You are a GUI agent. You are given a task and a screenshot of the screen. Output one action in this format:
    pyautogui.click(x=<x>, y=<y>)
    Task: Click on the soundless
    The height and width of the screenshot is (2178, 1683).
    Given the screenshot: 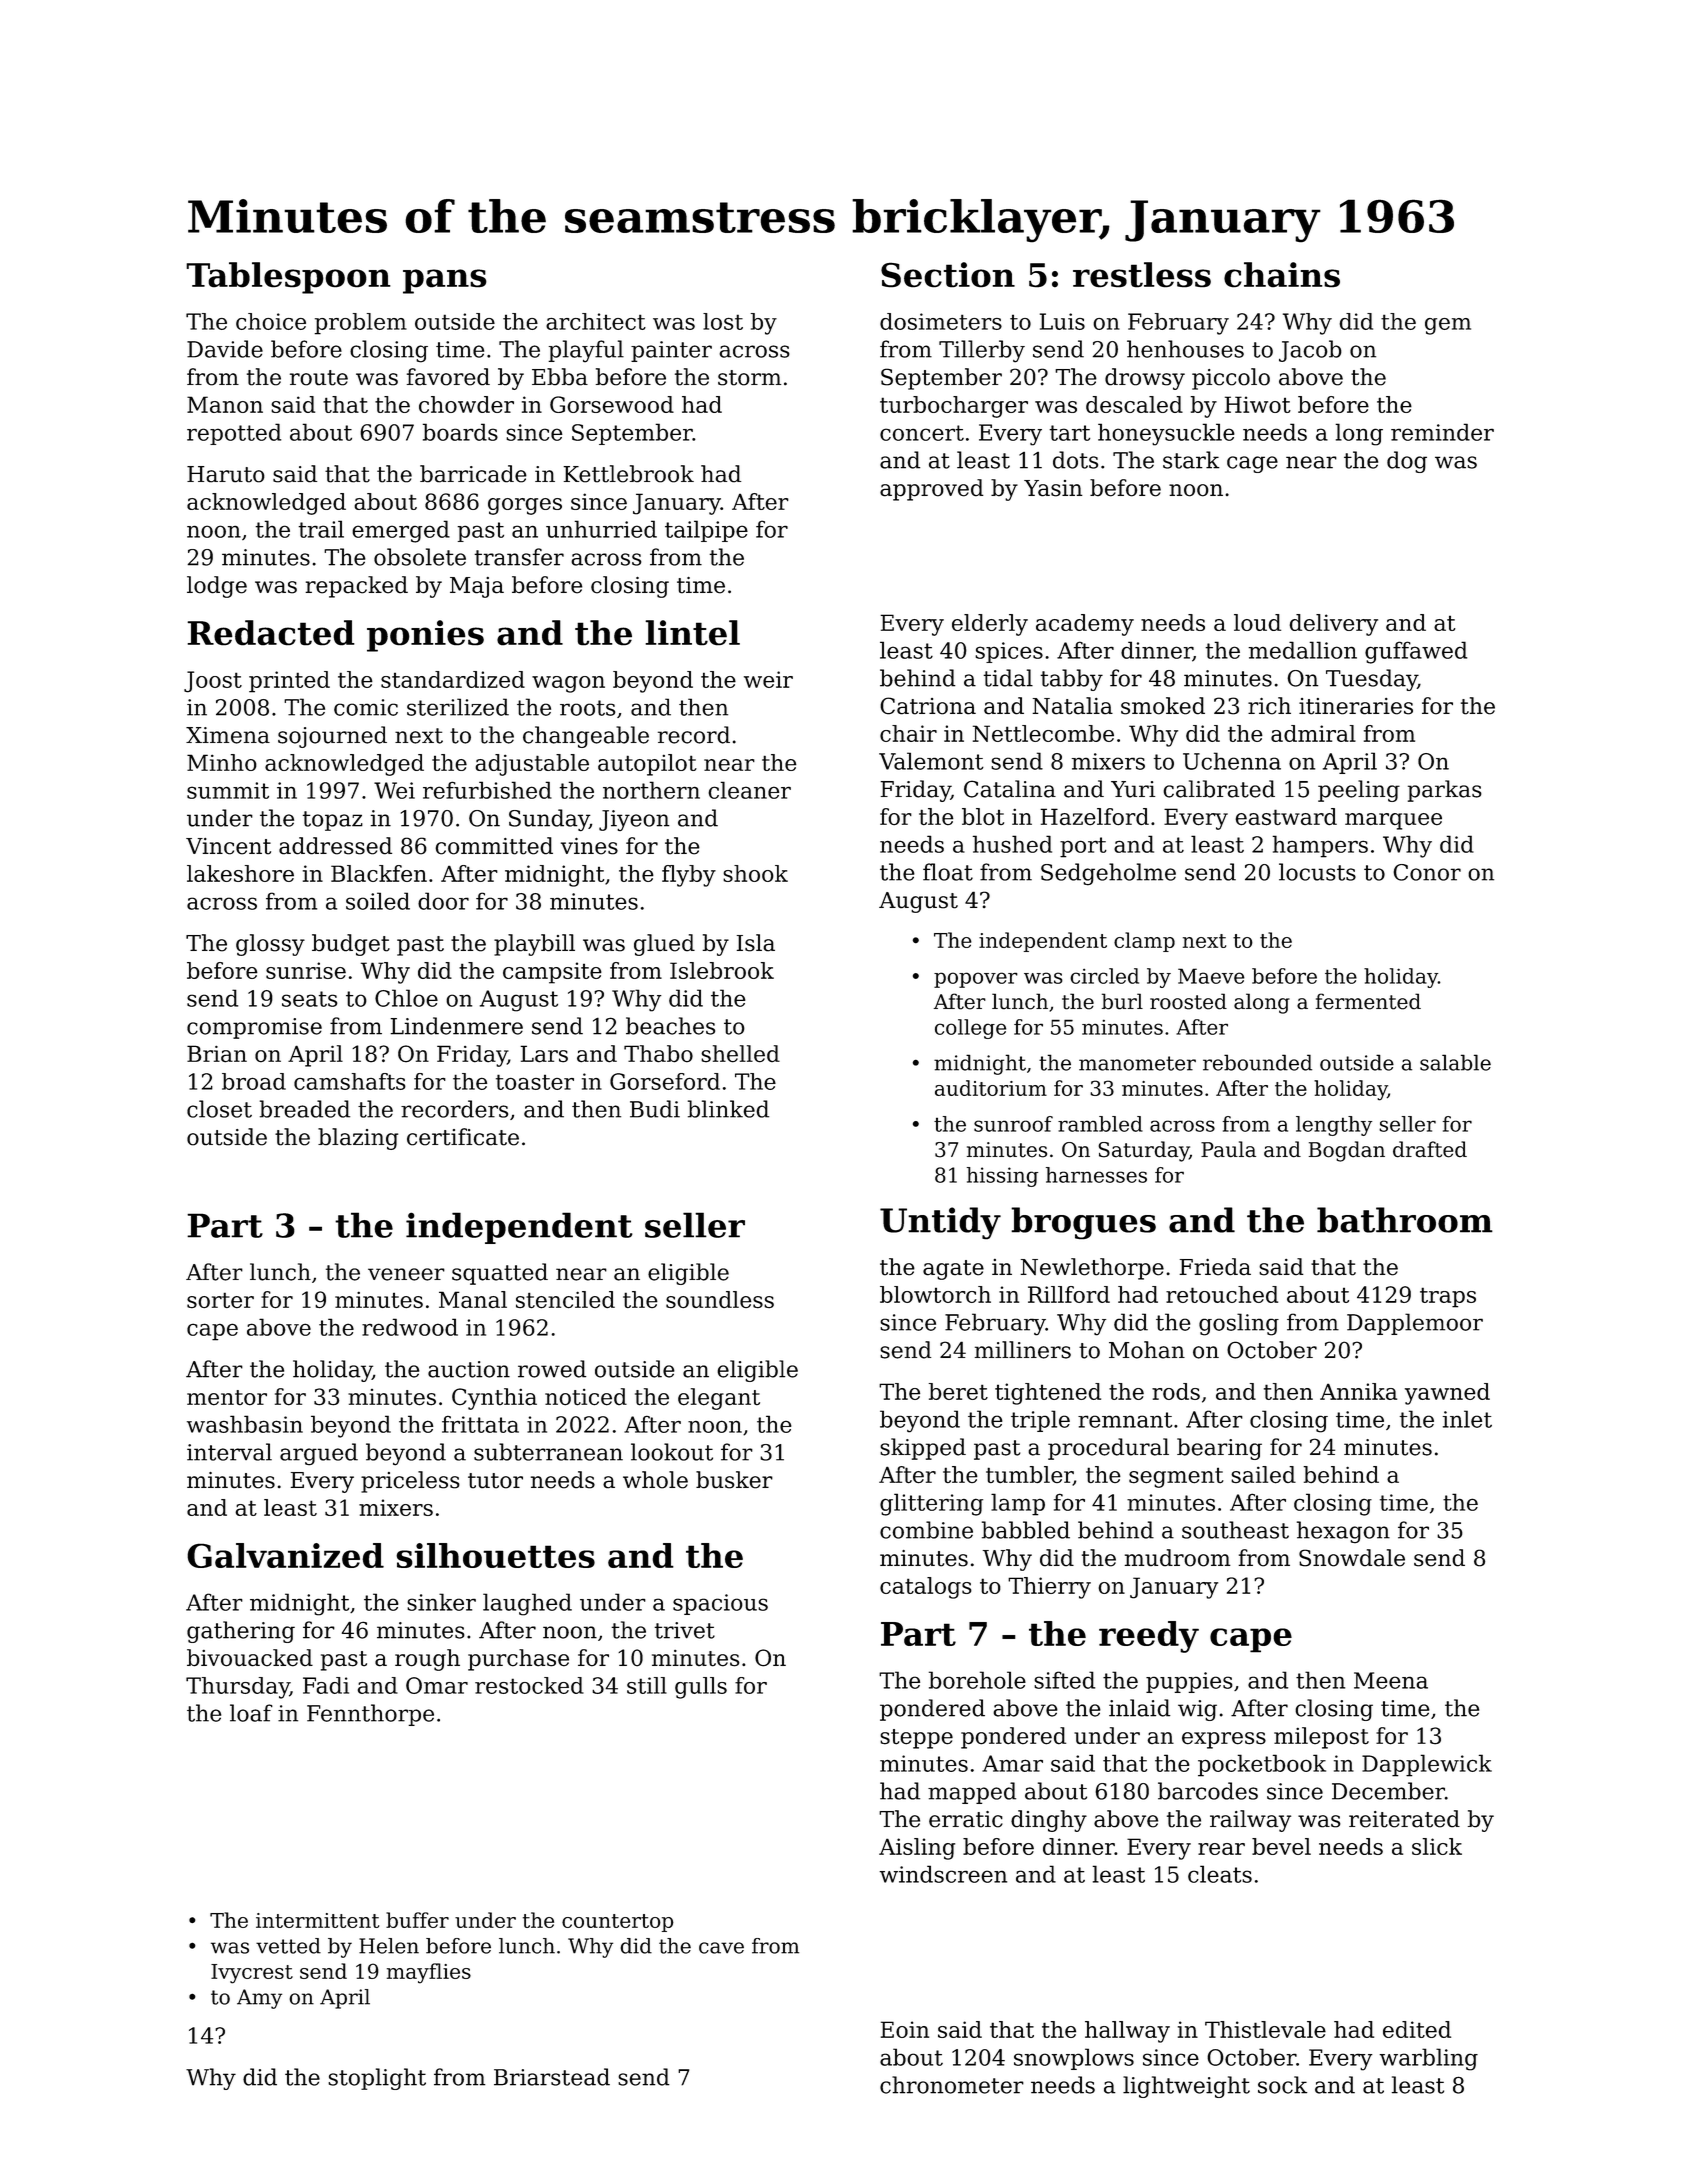 What is the action you would take?
    pyautogui.click(x=720, y=1299)
